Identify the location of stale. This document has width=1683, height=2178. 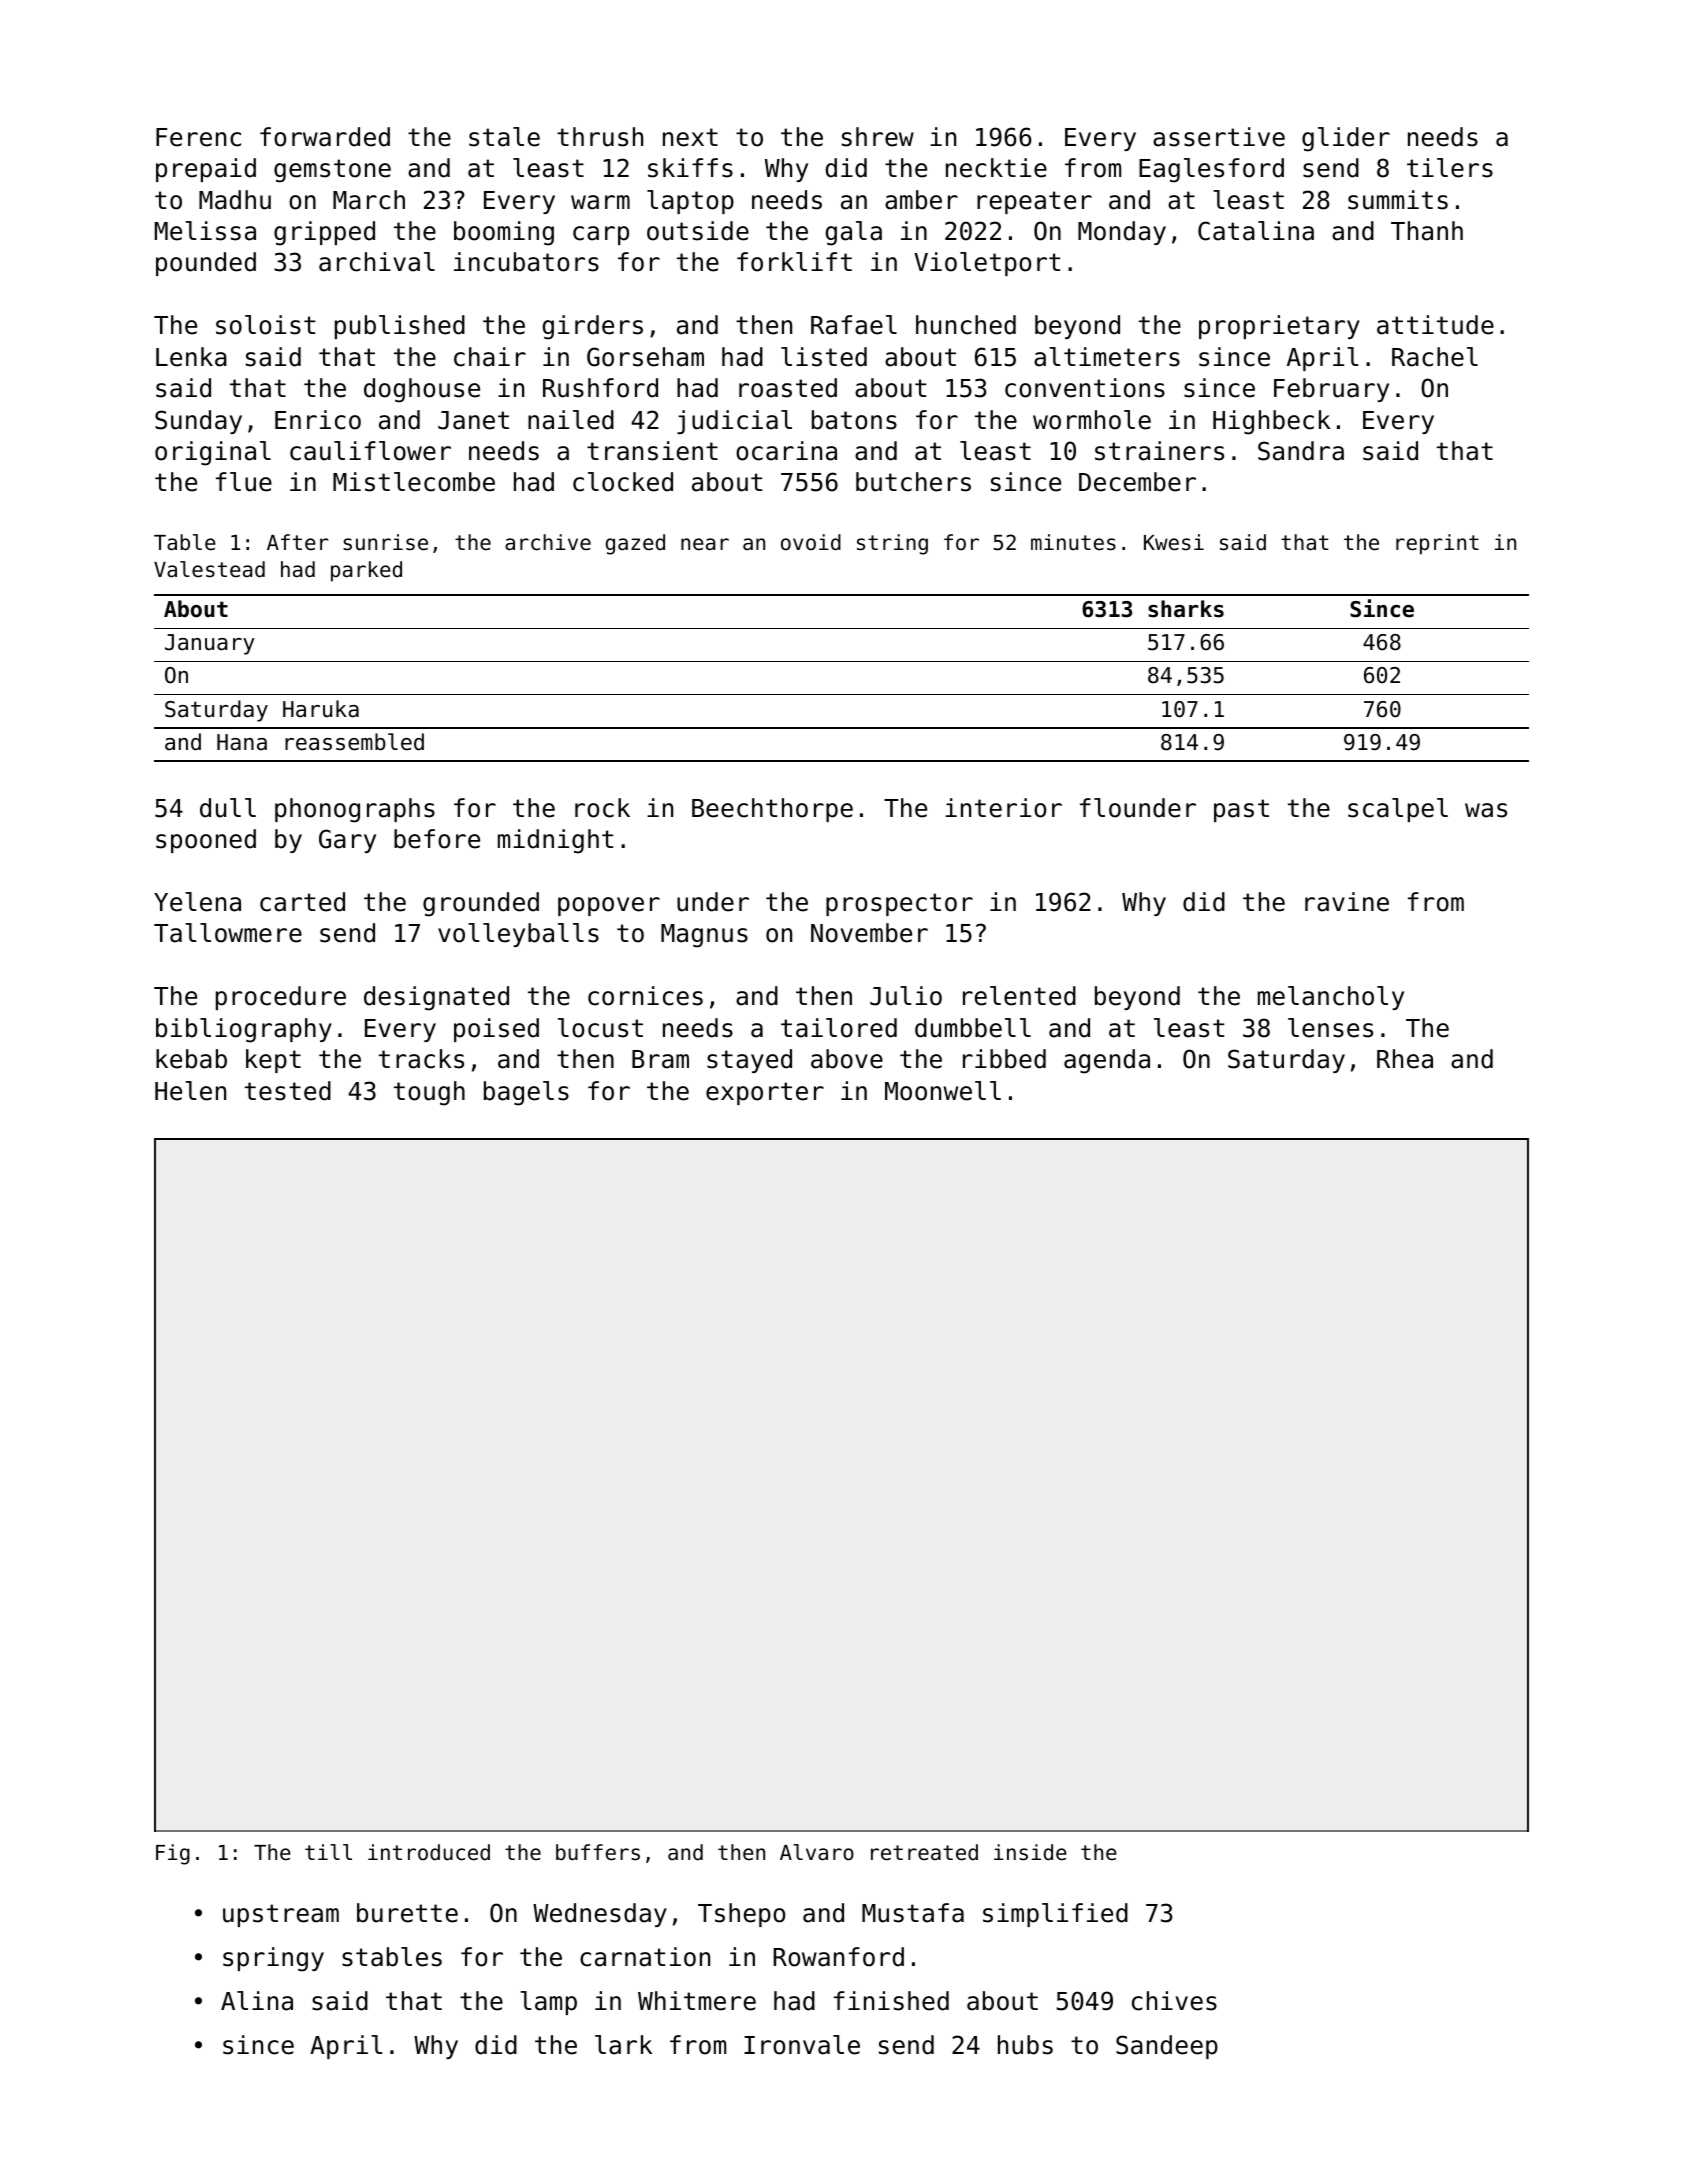
(504, 137).
